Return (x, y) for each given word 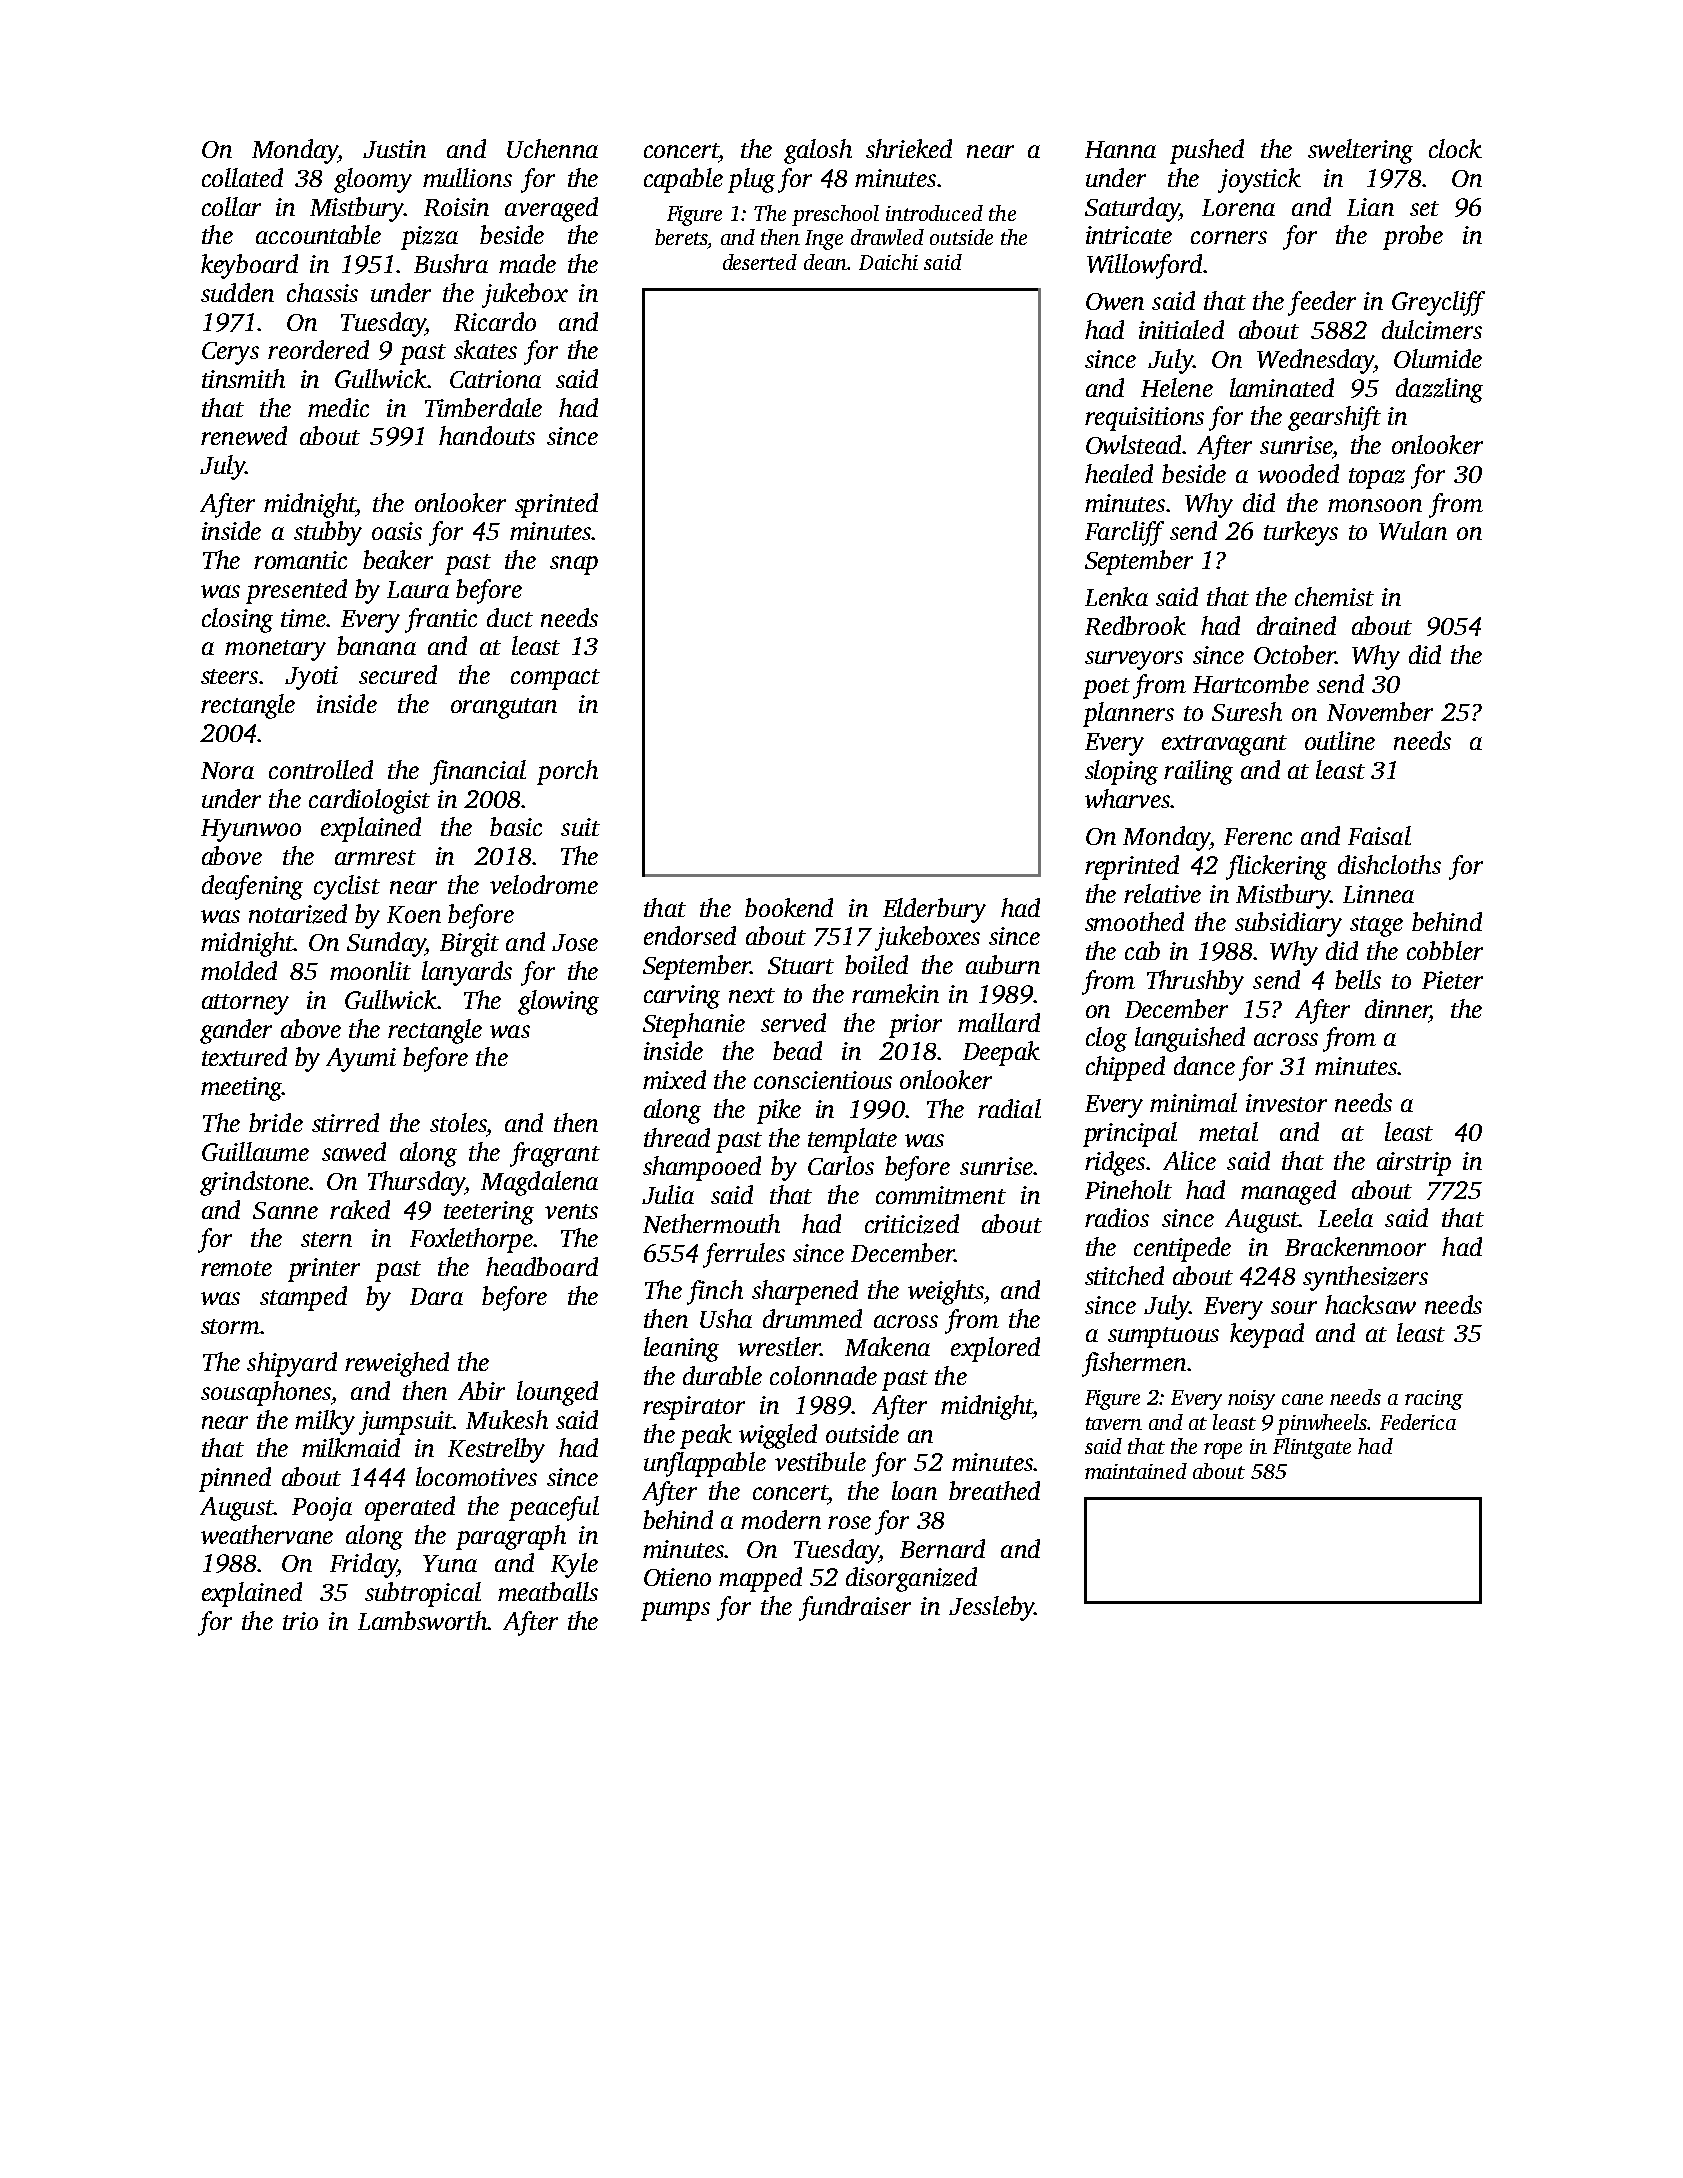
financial (478, 772)
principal (1130, 1134)
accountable (318, 234)
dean (825, 262)
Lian (1370, 207)
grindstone (254, 1183)
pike (779, 1111)
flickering (1276, 867)
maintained (1136, 1471)
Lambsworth (422, 1620)
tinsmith (243, 378)
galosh (818, 151)
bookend (789, 907)
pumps (675, 1611)
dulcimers (1432, 329)
